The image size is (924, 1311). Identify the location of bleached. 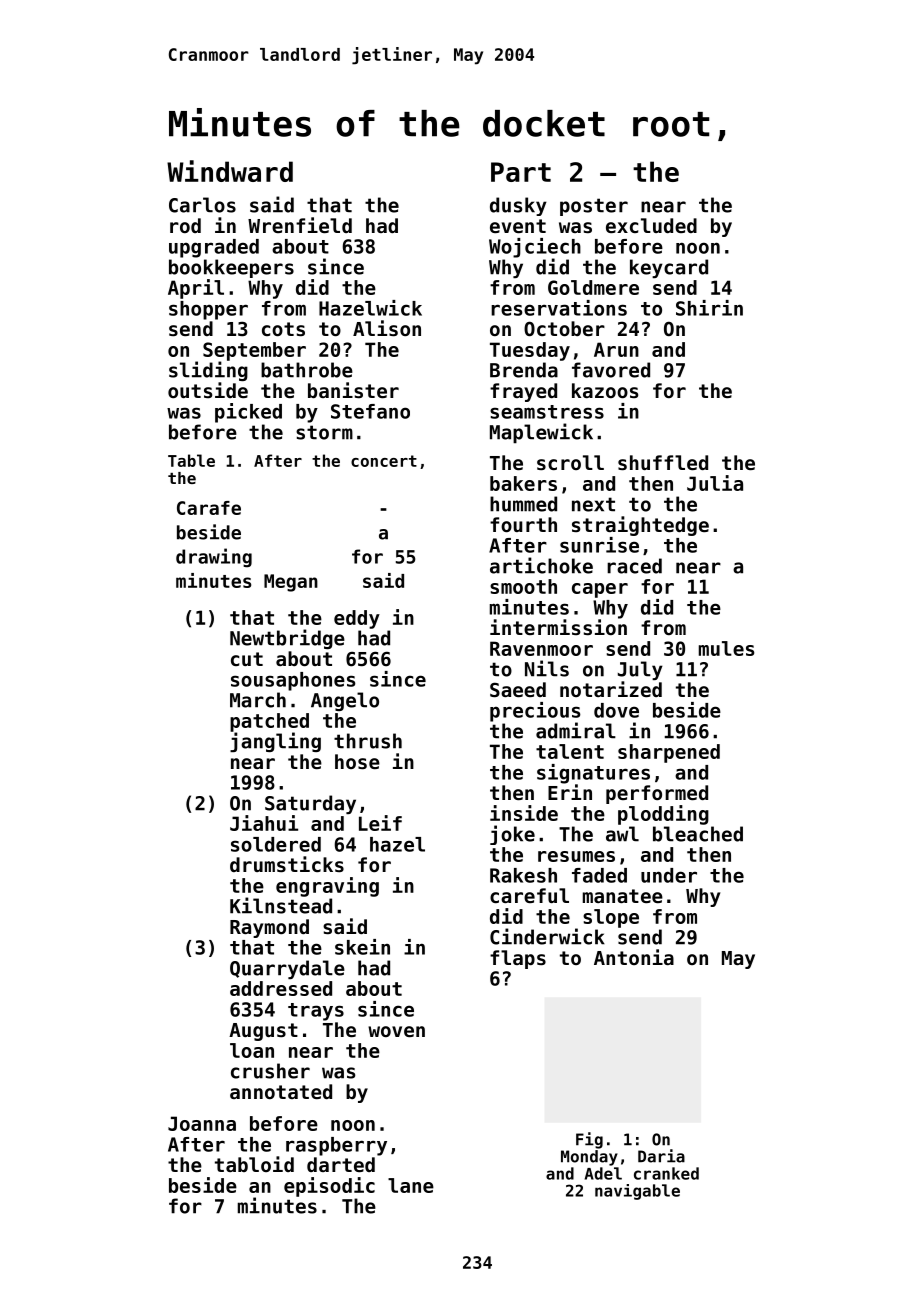
(698, 834).
